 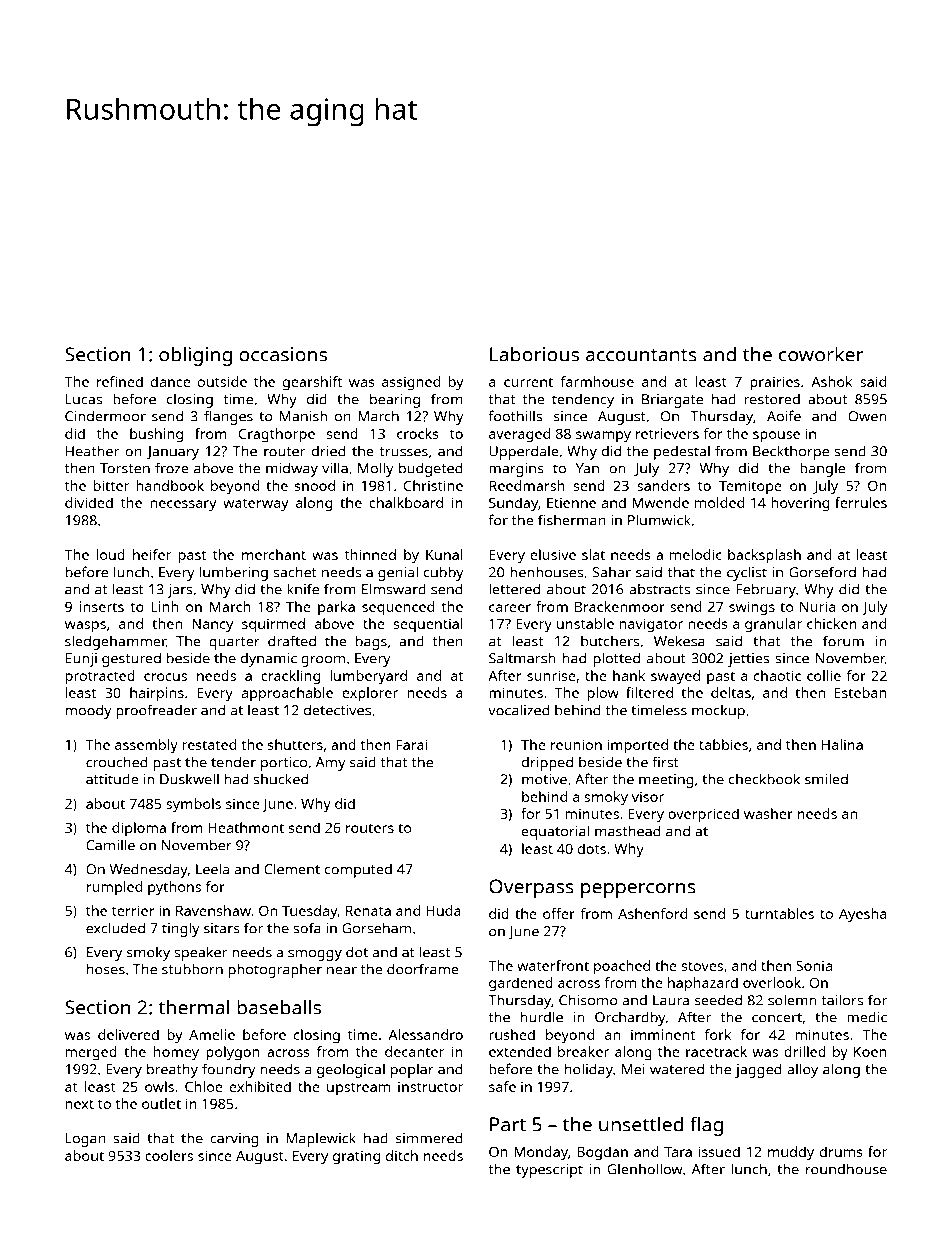 What do you see at coordinates (209, 744) in the document?
I see `restated` at bounding box center [209, 744].
